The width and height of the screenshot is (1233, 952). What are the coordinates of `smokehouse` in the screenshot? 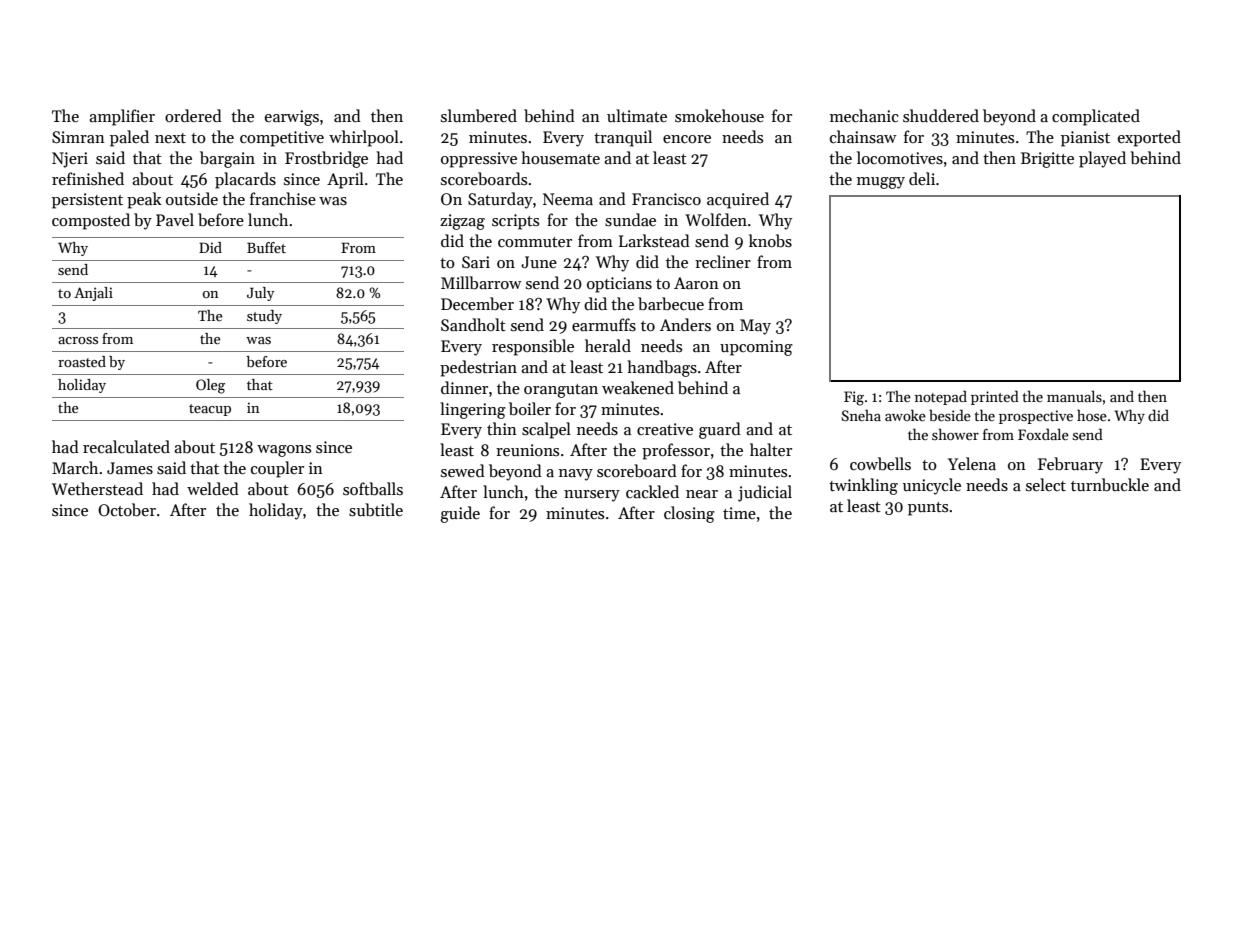 It's located at (719, 115).
